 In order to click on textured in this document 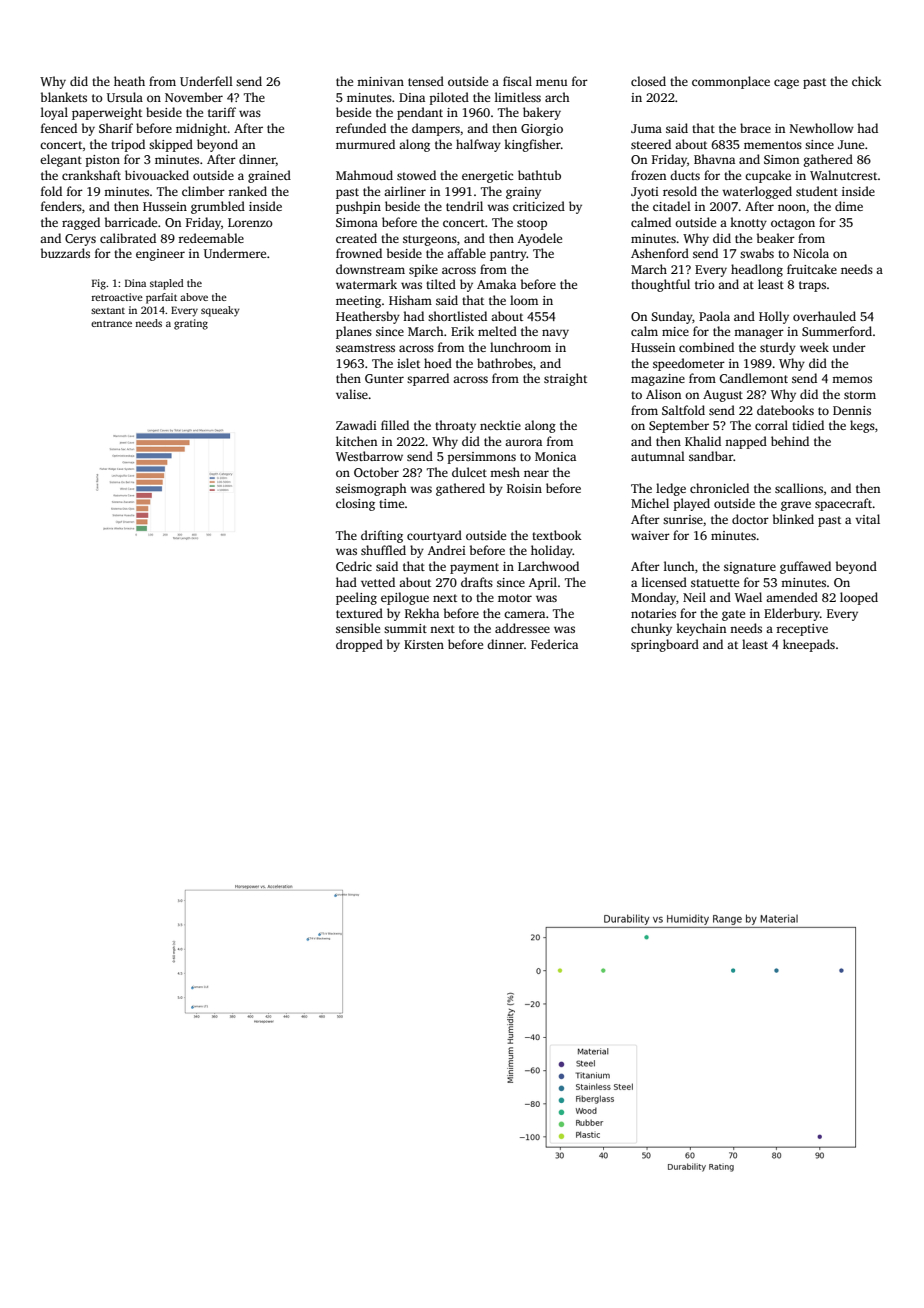, I will do `click(359, 613)`.
